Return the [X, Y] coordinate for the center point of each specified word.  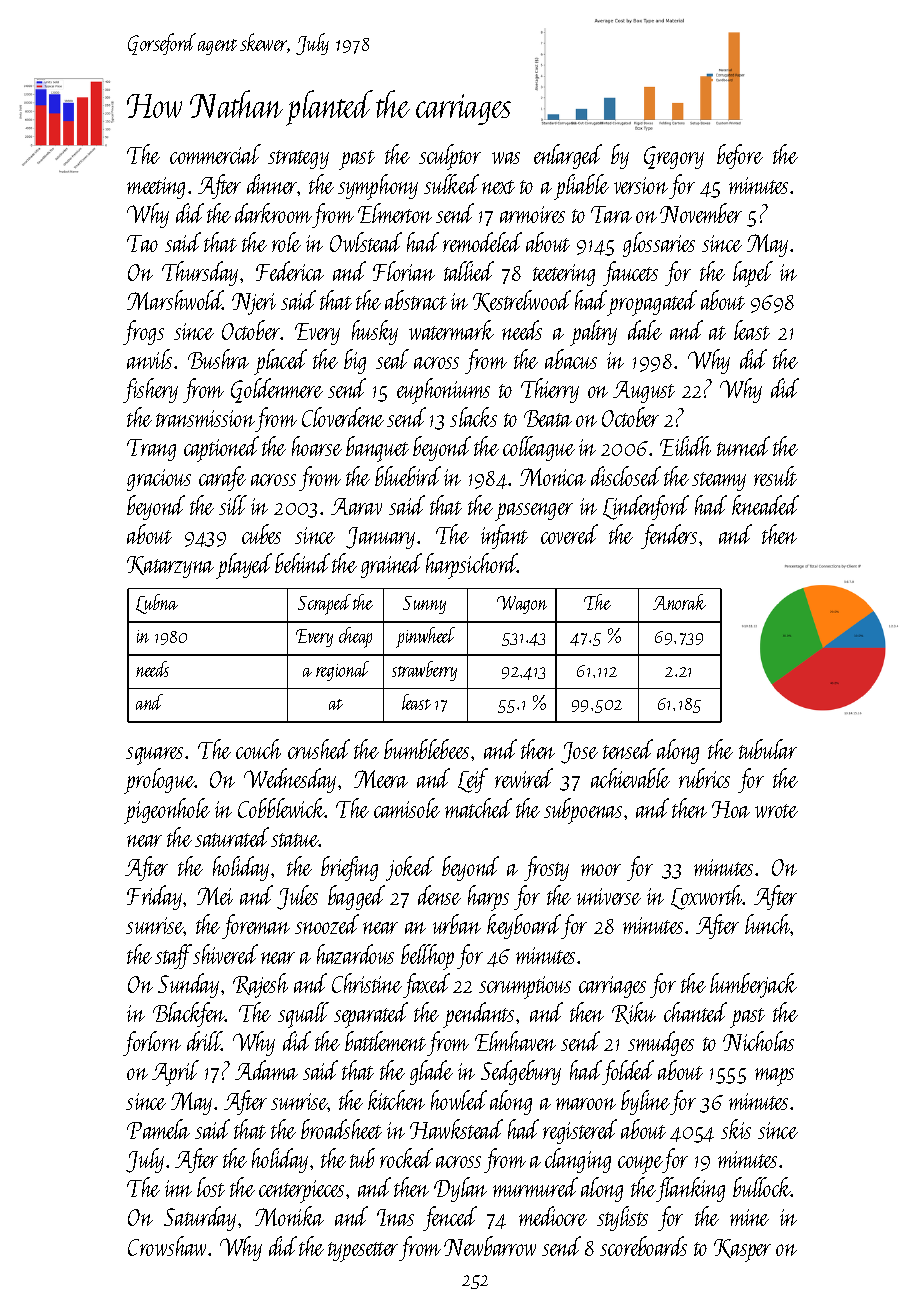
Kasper [742, 1250]
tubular [768, 749]
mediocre [553, 1216]
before [740, 156]
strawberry [424, 671]
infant [504, 536]
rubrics [704, 778]
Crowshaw [167, 1246]
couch [258, 749]
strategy [298, 159]
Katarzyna [170, 567]
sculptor [450, 157]
